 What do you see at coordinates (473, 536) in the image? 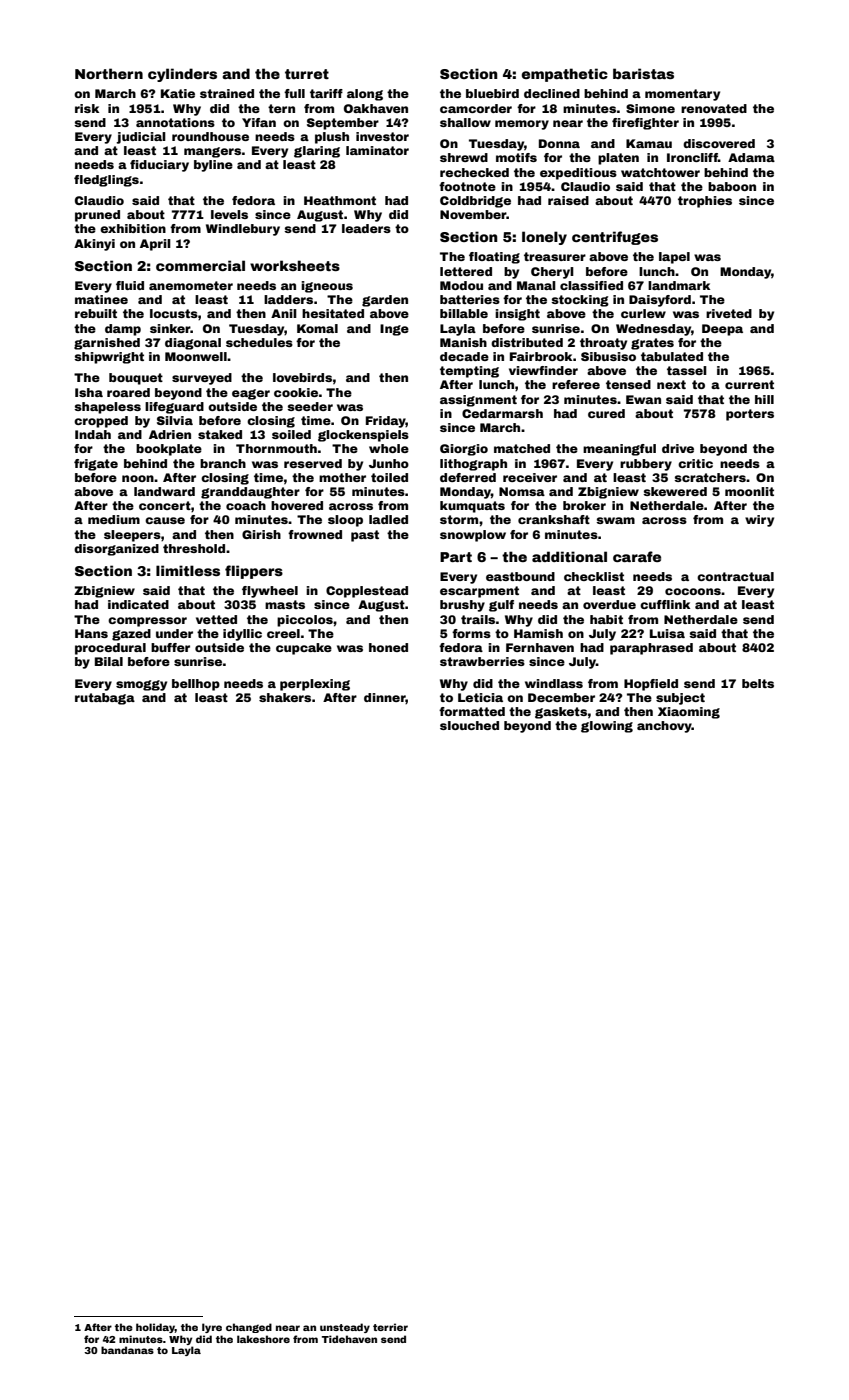
I see `snowplow` at bounding box center [473, 536].
